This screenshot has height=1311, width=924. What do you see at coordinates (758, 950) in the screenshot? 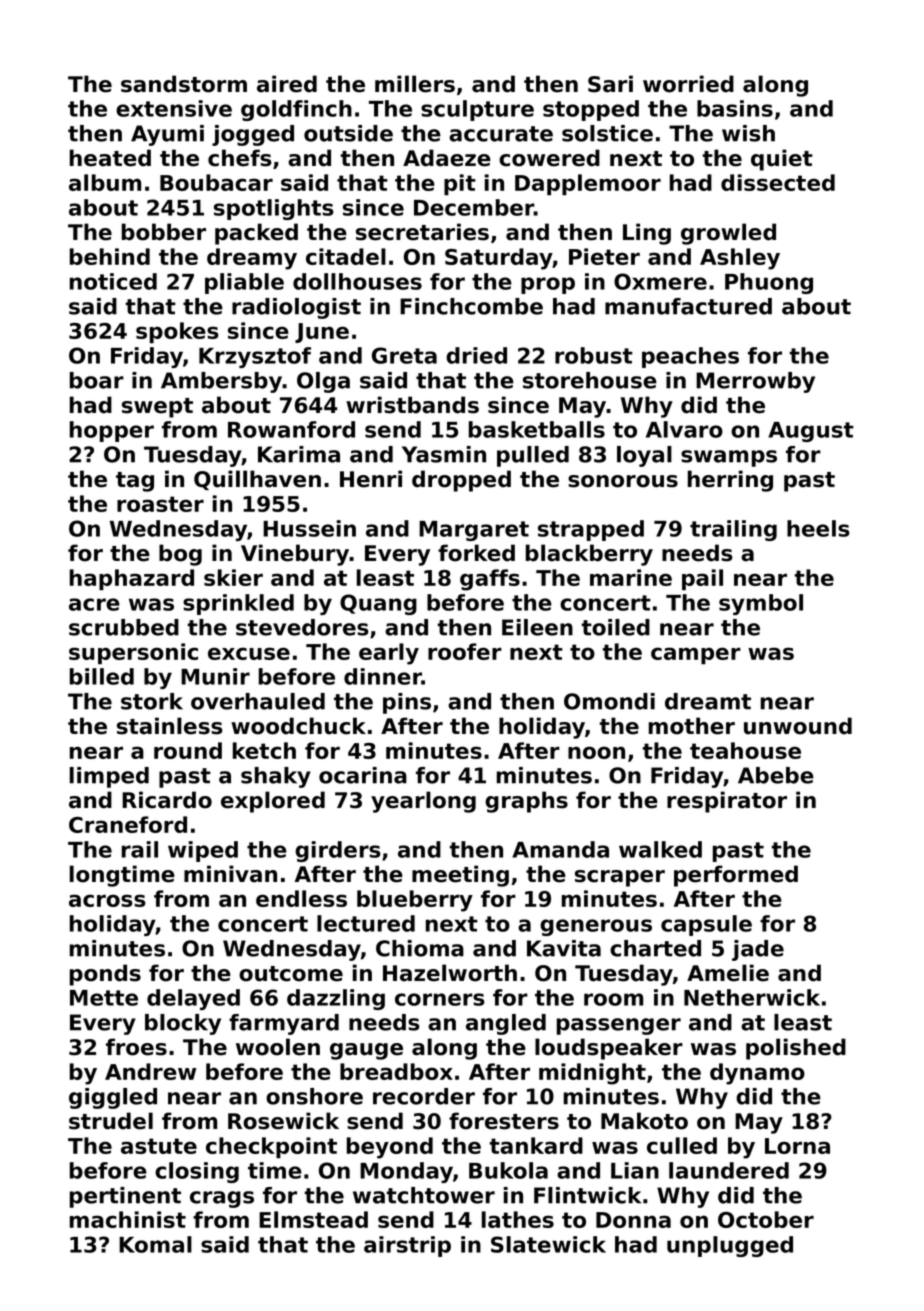
I see `jade` at bounding box center [758, 950].
